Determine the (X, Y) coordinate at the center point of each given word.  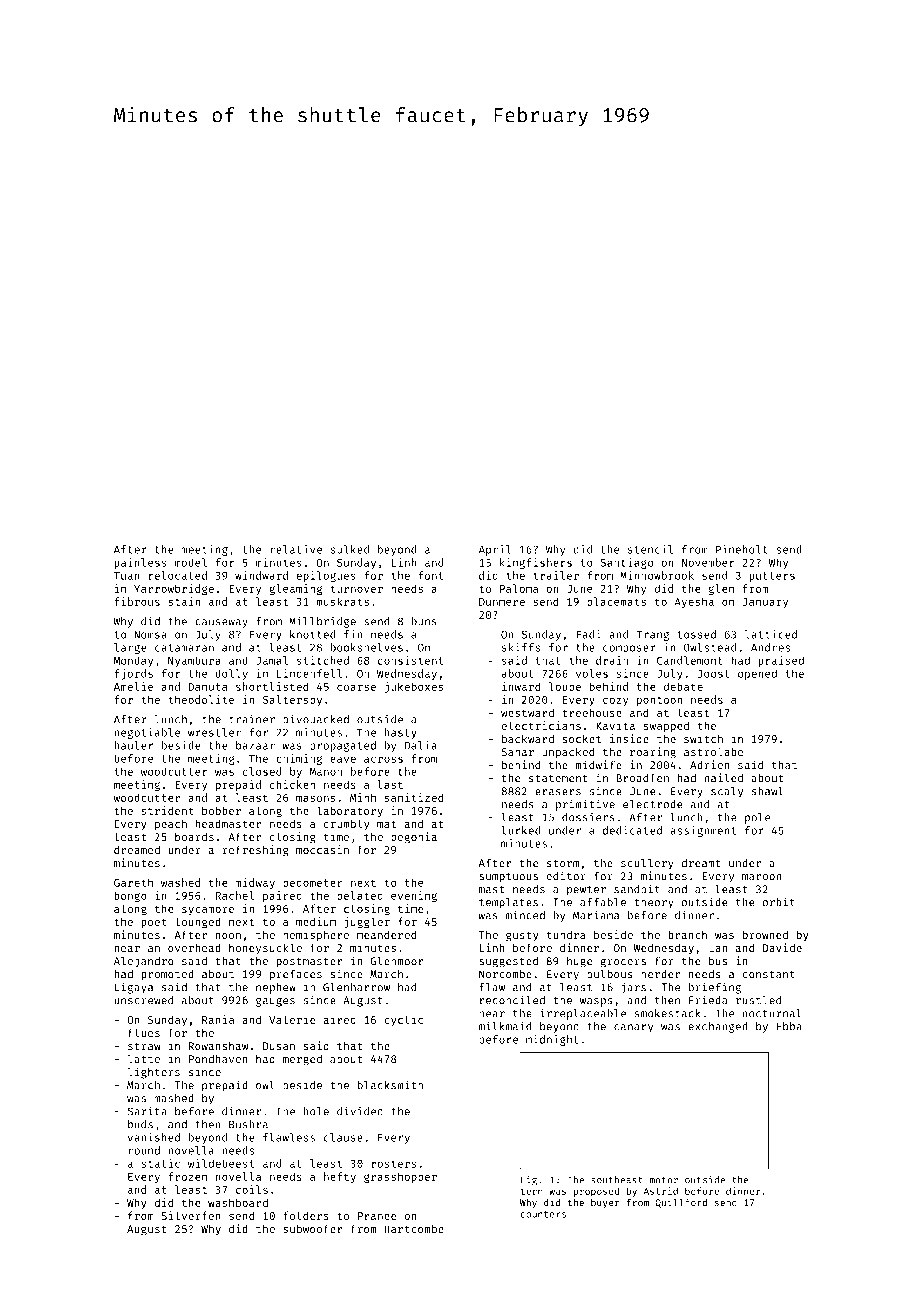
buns (424, 621)
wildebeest (221, 1163)
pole (757, 818)
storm (563, 863)
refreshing (256, 851)
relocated (177, 575)
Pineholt (742, 549)
